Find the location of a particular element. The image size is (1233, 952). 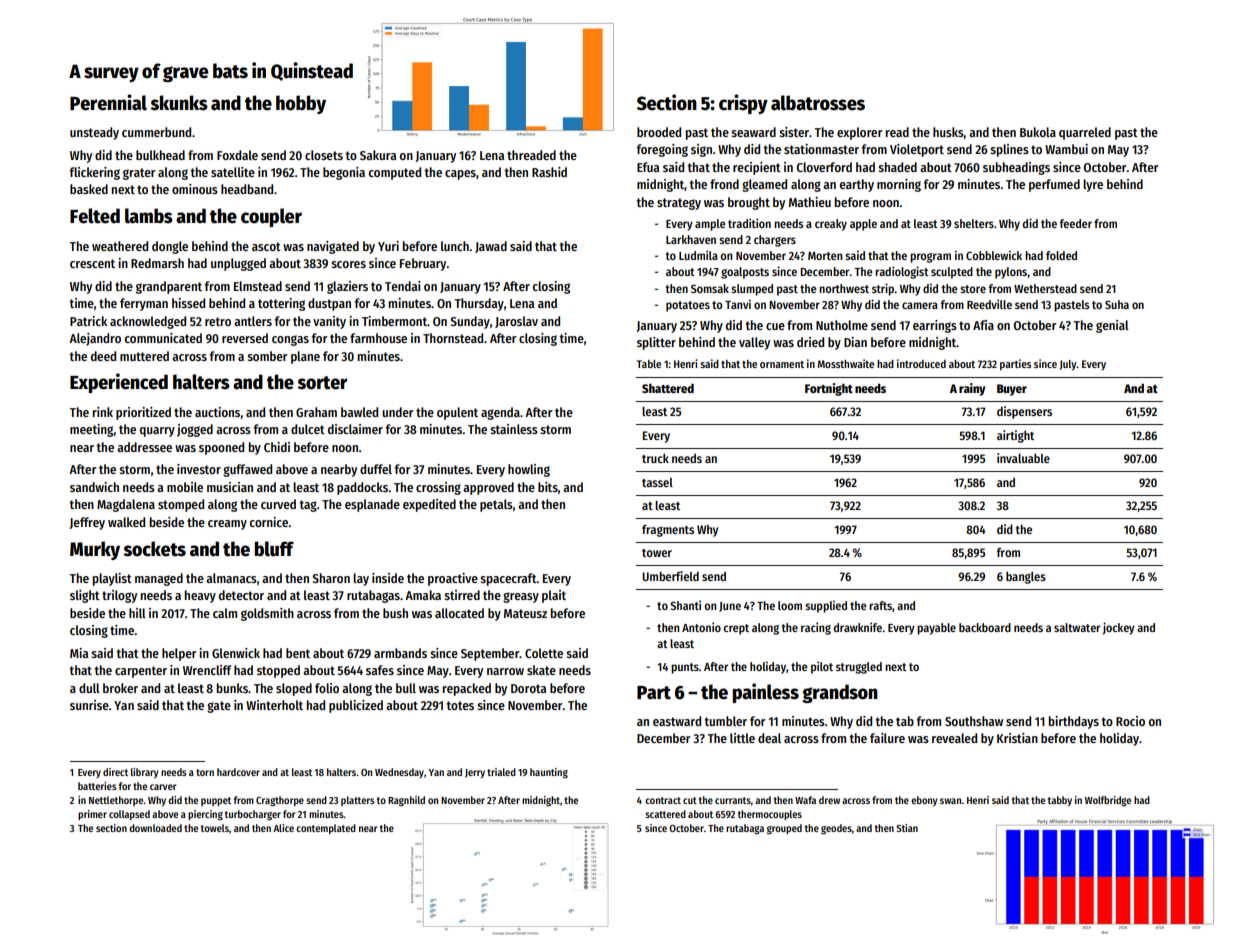

batteries is located at coordinates (97, 786).
